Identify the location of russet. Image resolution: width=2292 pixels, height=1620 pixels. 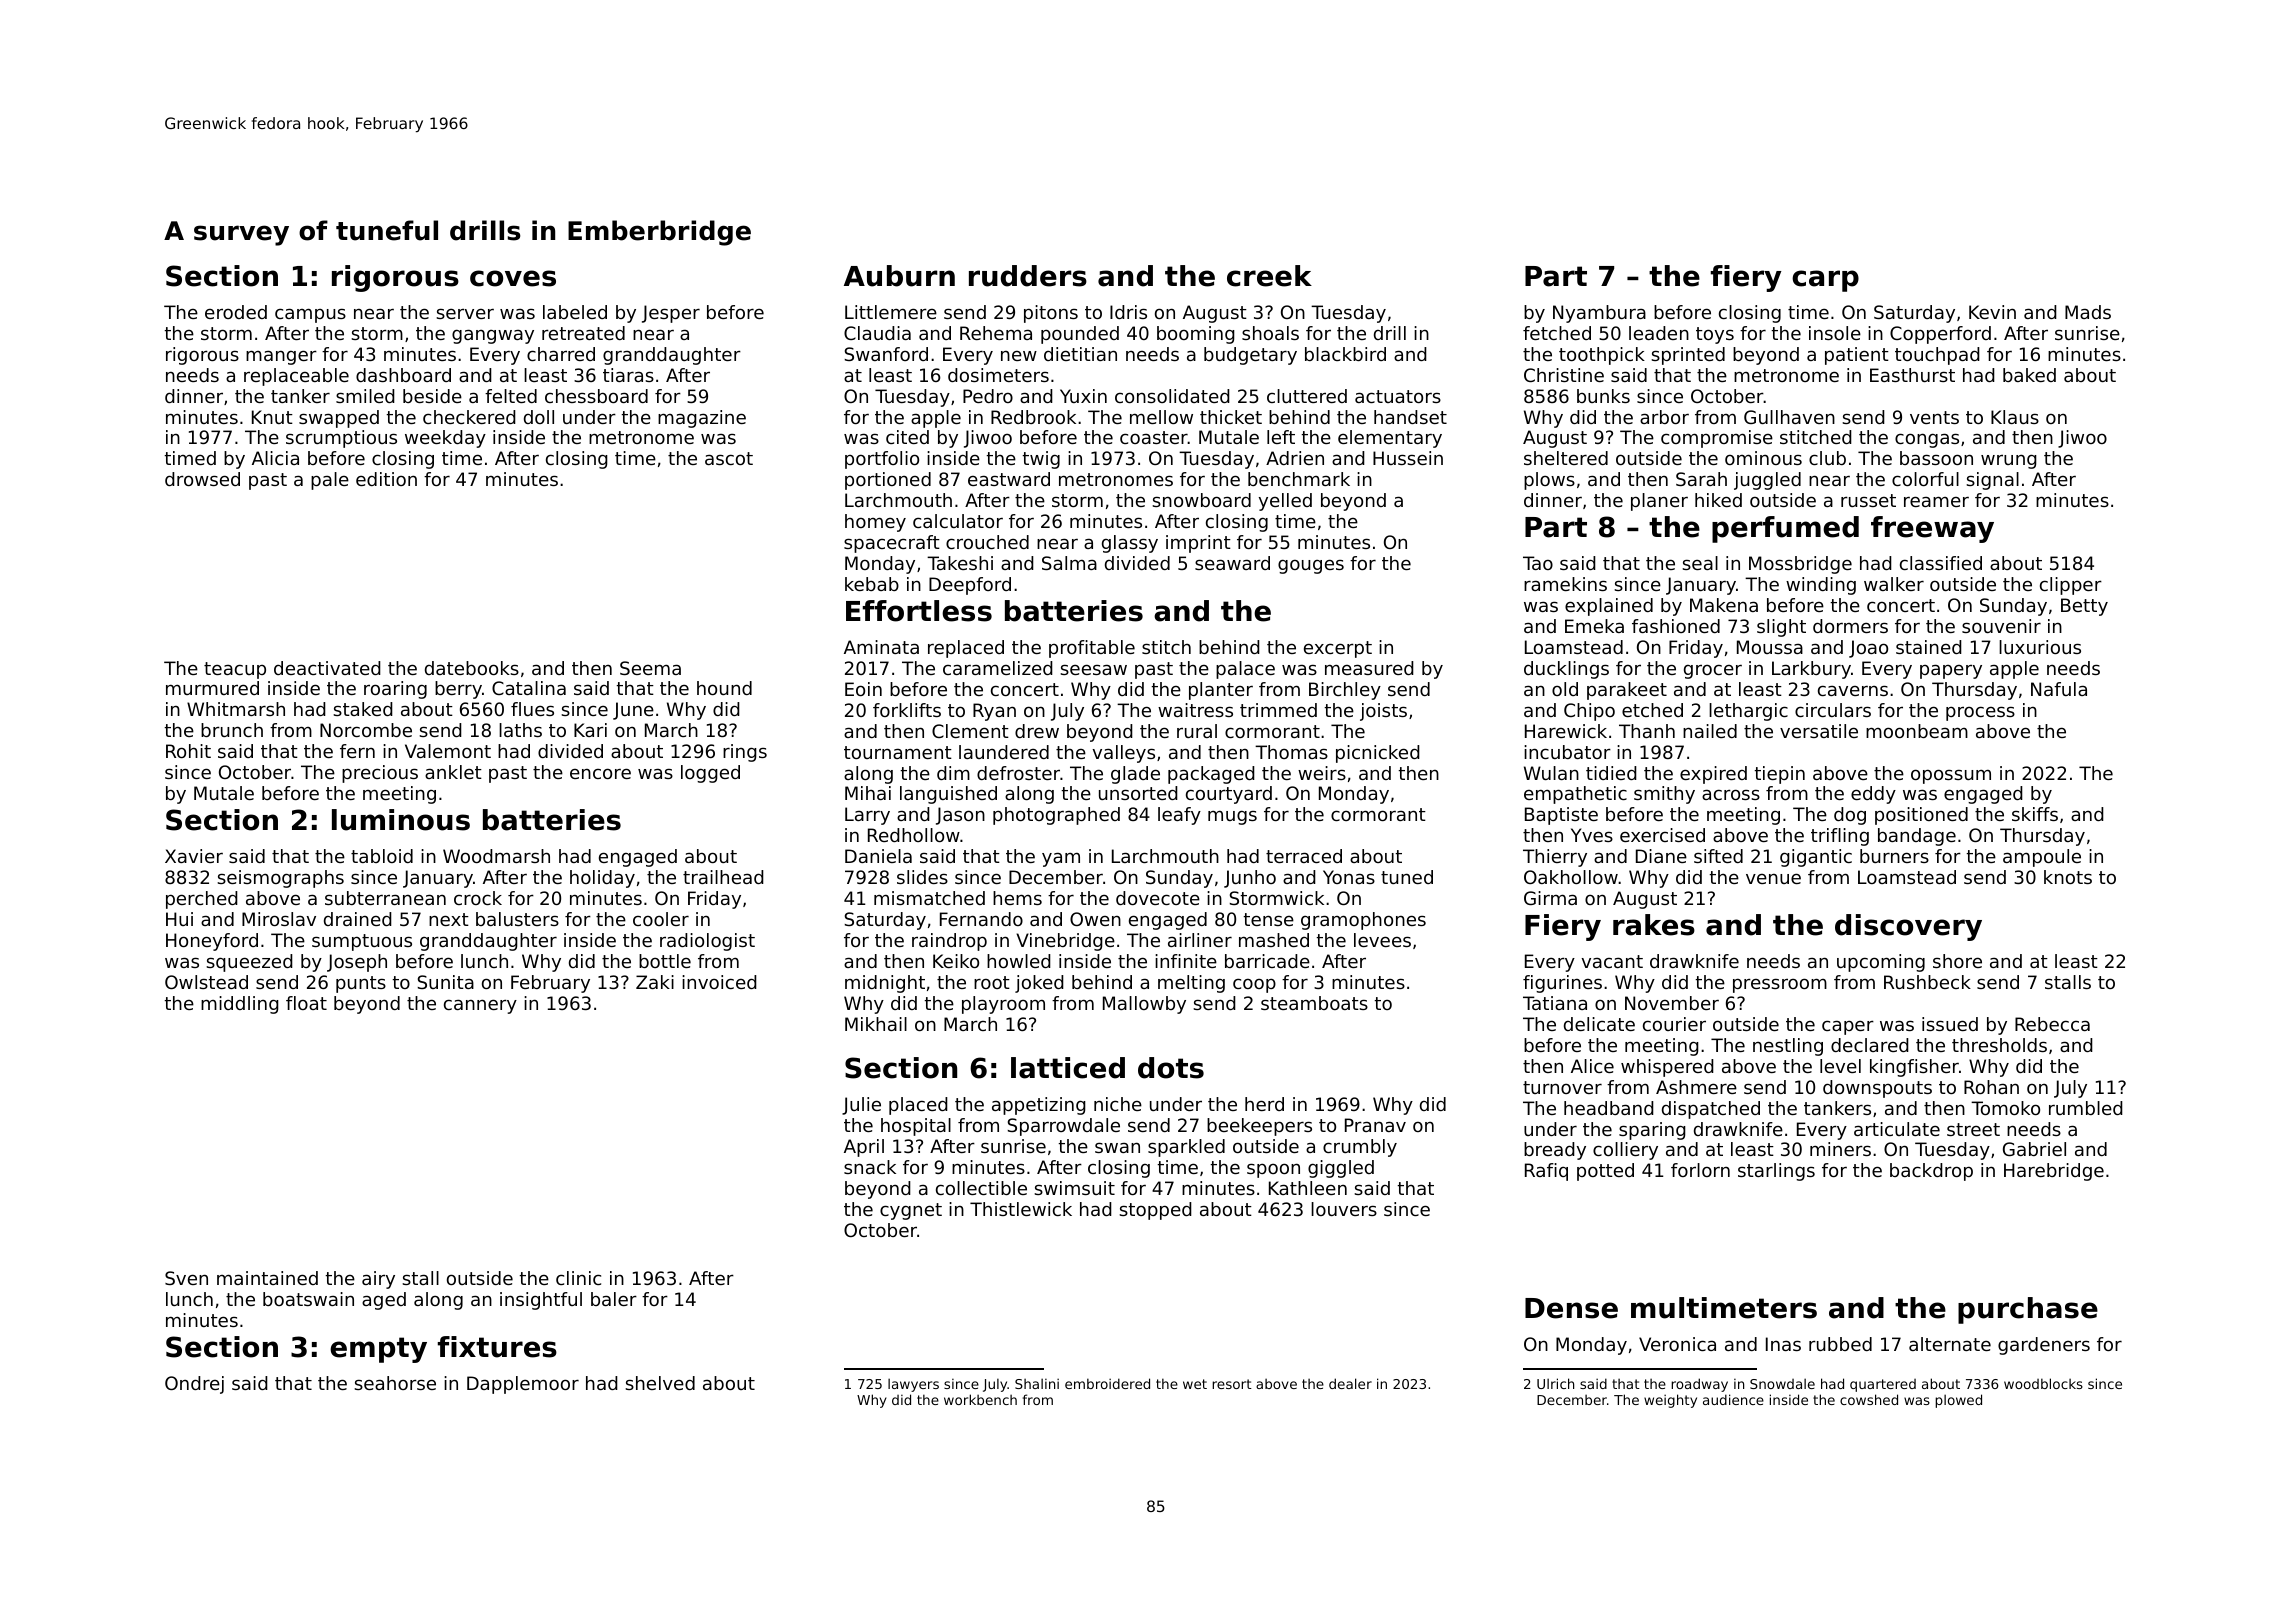
(1868, 500).
